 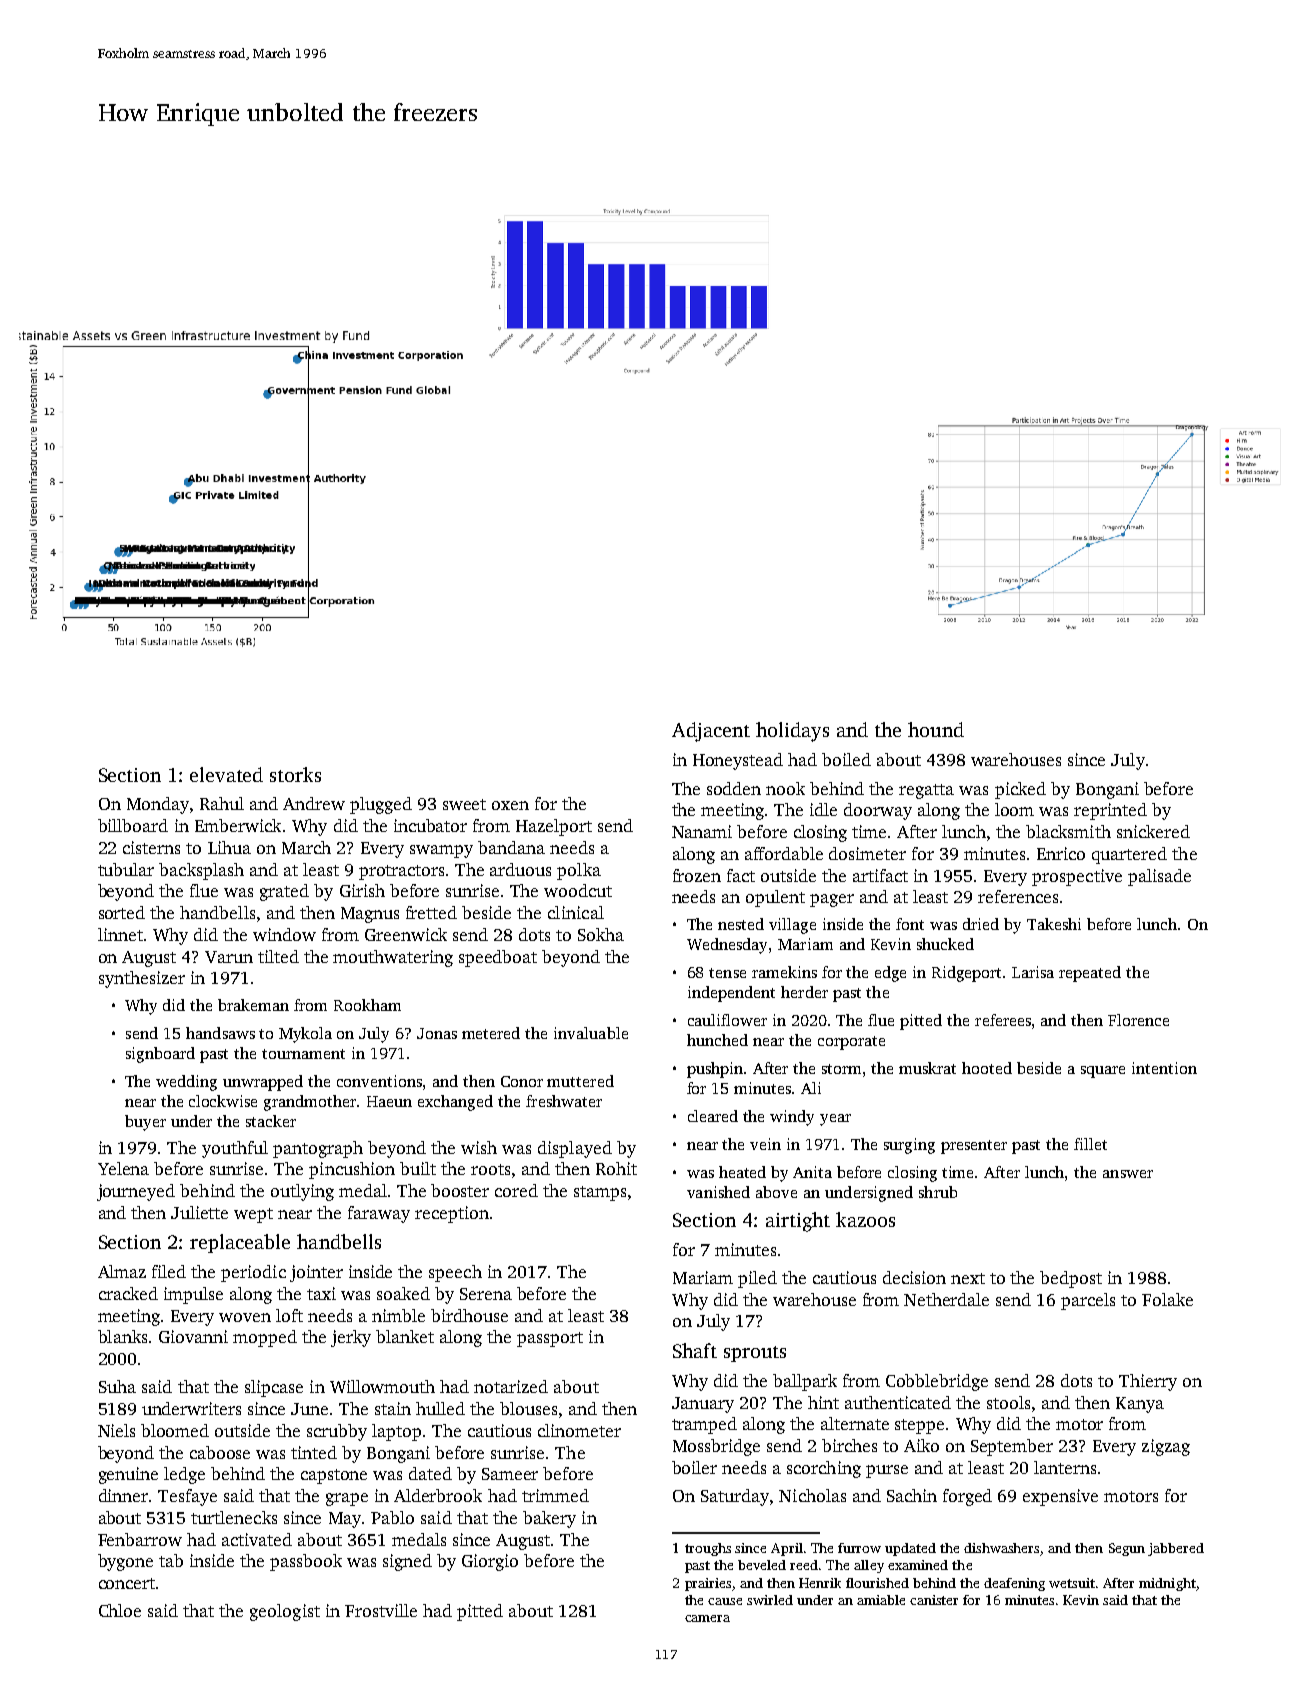 I want to click on purse, so click(x=887, y=1471).
